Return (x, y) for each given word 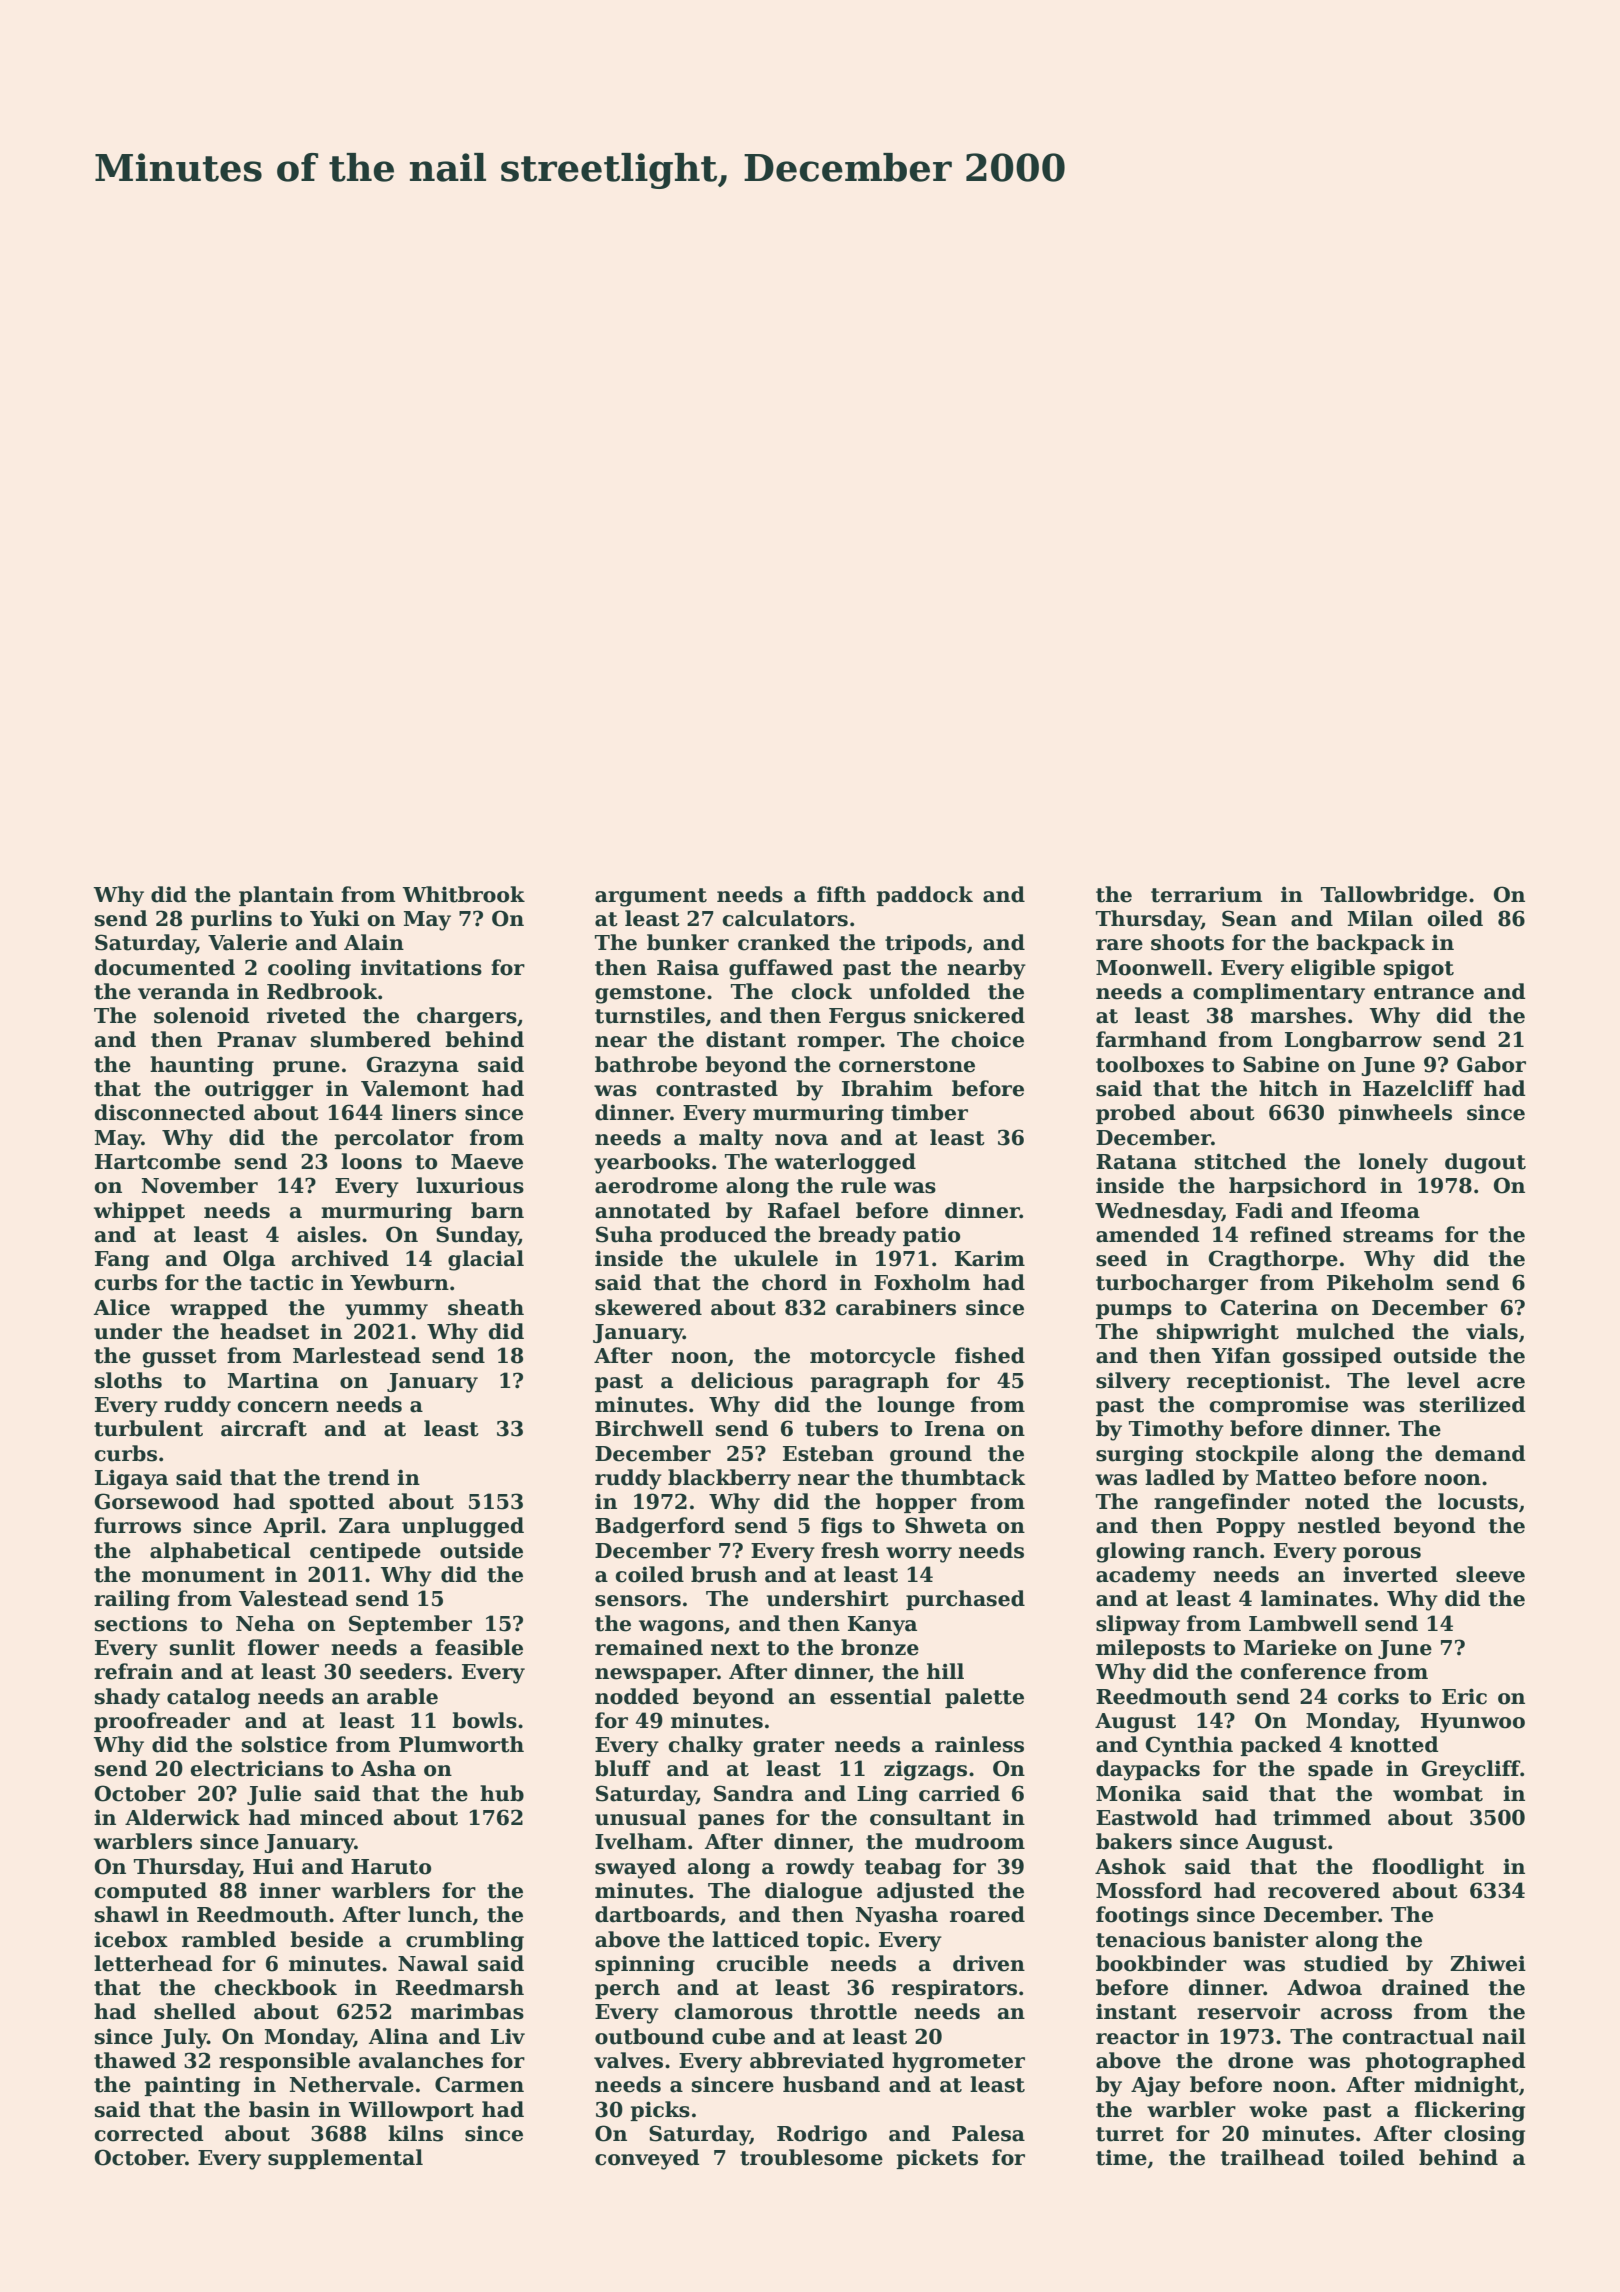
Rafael (804, 1210)
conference (1303, 1671)
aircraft (264, 1428)
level (1433, 1380)
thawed (135, 2060)
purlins (231, 920)
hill (945, 1671)
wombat (1438, 1793)
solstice (284, 1744)
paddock (924, 896)
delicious (742, 1380)
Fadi (1259, 1210)
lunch (440, 1914)
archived (340, 1258)
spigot (1419, 969)
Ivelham (640, 1841)
